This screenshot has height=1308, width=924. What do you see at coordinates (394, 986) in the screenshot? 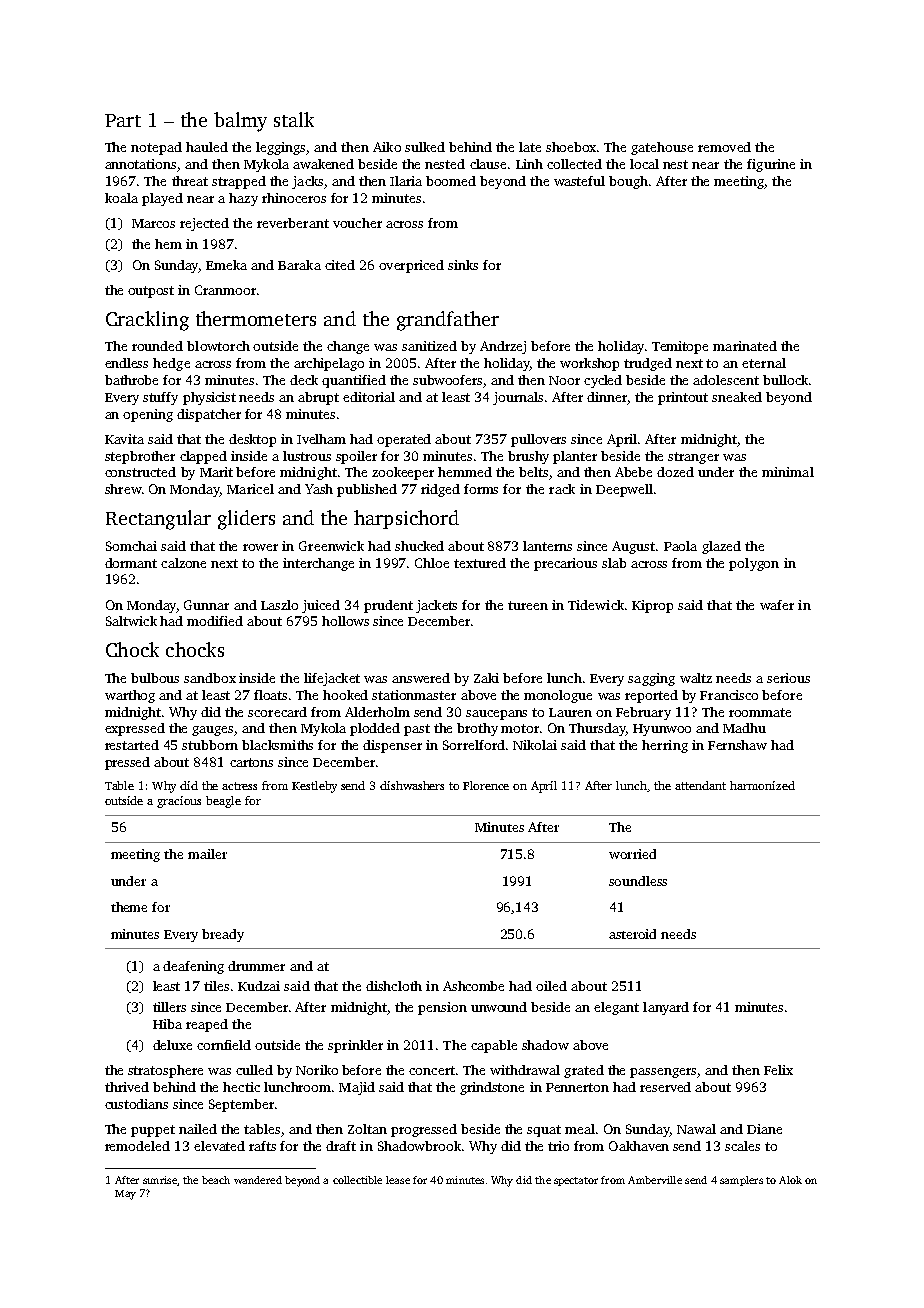
I see `dishcloth` at bounding box center [394, 986].
